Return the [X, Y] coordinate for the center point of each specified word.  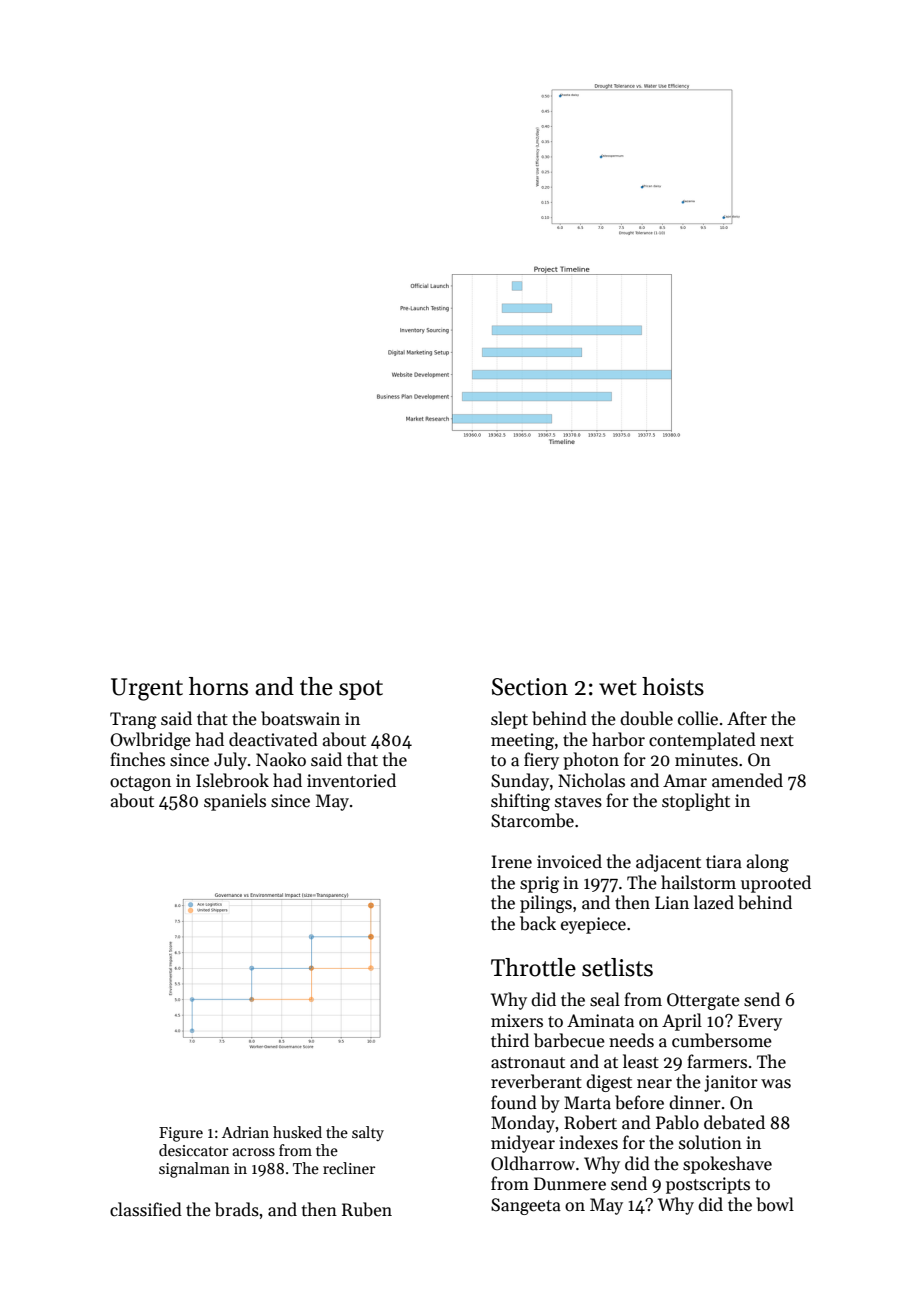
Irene [511, 862]
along [768, 863]
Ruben [367, 1209]
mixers [517, 1021]
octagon [140, 783]
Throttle [533, 967]
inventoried [351, 780]
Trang [133, 720]
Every [760, 1022]
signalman [194, 1170]
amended [747, 780]
